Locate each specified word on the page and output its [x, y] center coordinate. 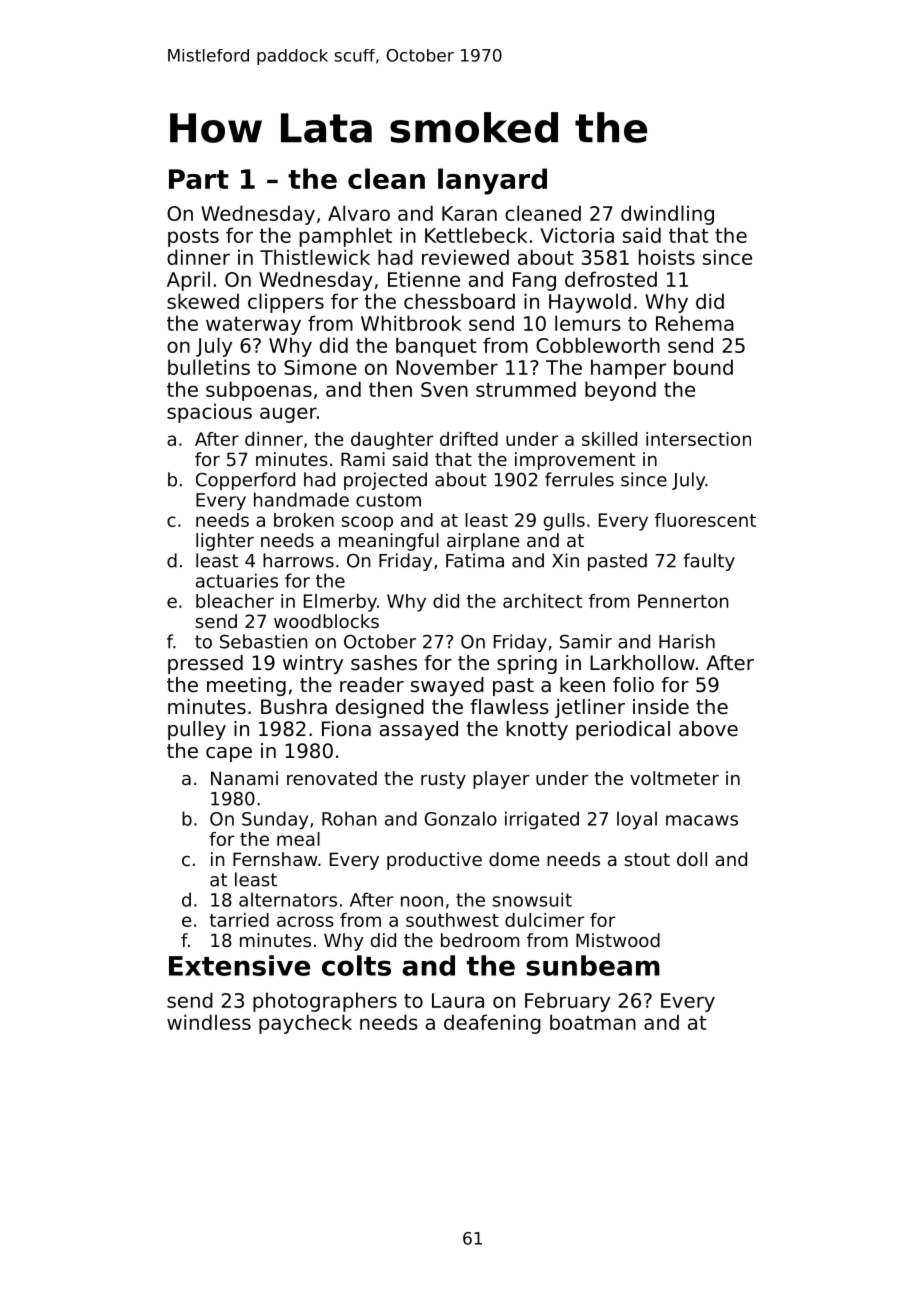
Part [199, 179]
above [708, 729]
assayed [418, 730]
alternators [288, 899]
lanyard [492, 181]
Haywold [590, 303]
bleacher [235, 601]
